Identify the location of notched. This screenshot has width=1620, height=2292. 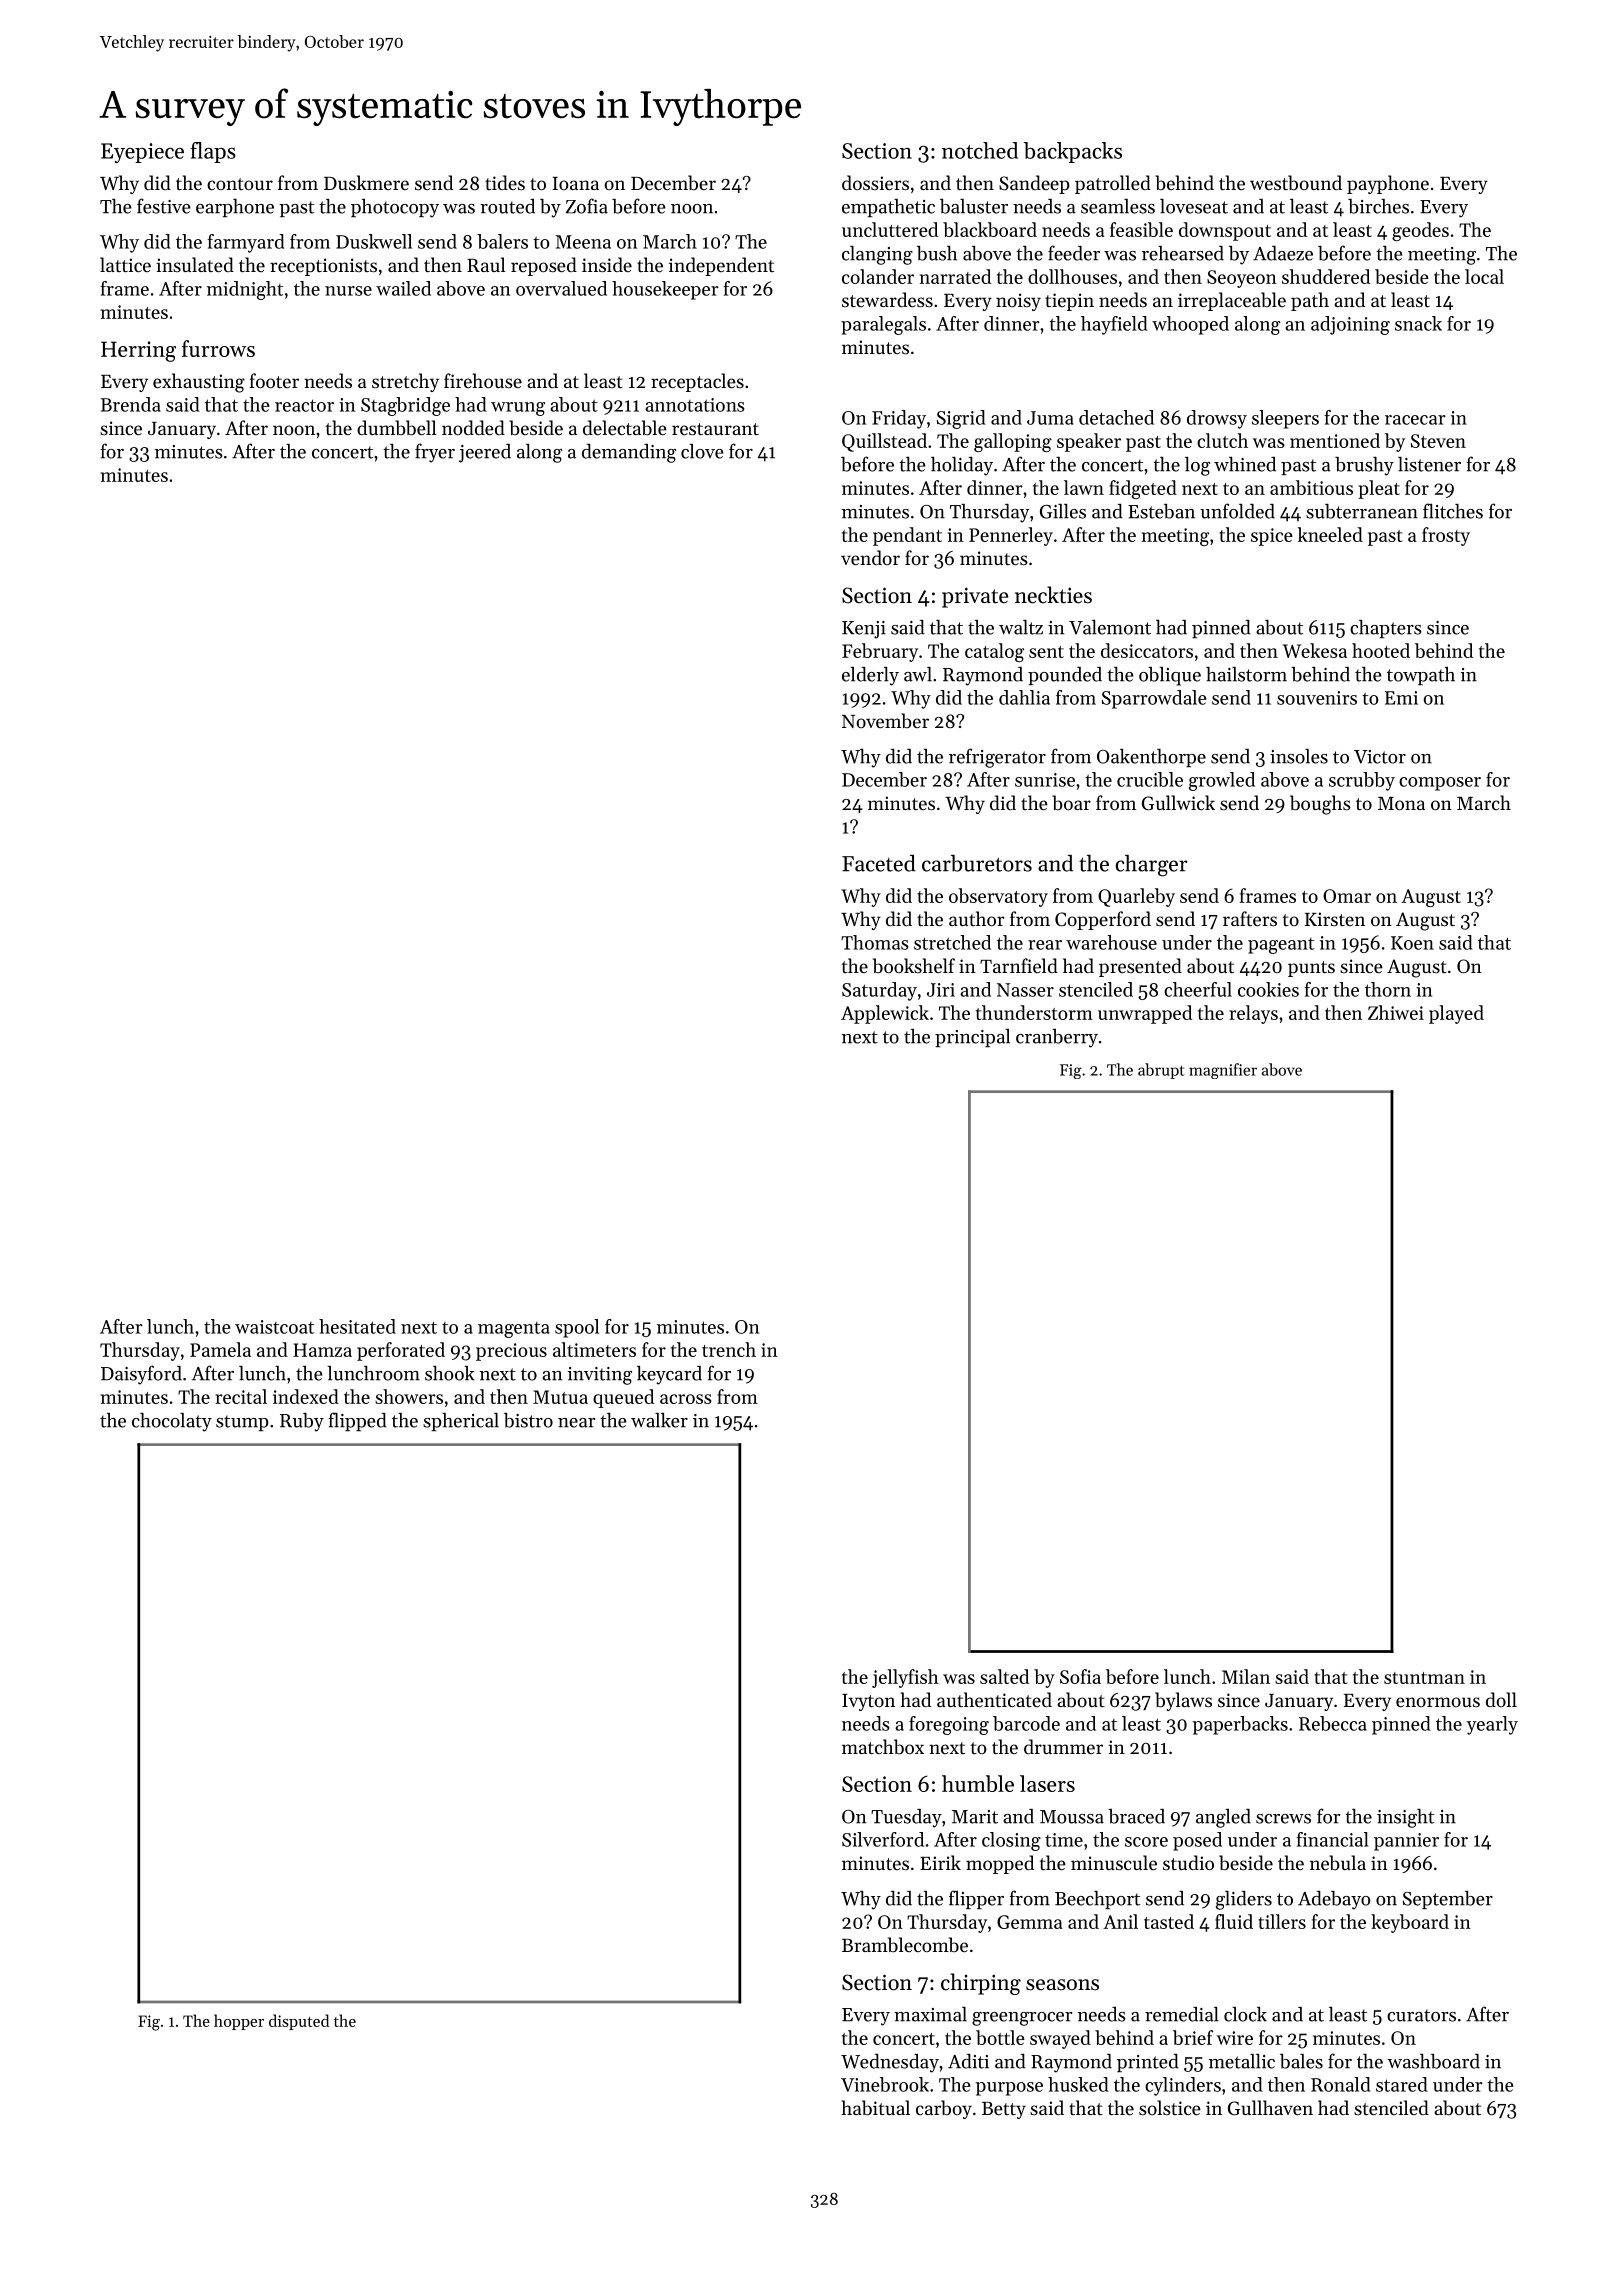
(980, 150).
